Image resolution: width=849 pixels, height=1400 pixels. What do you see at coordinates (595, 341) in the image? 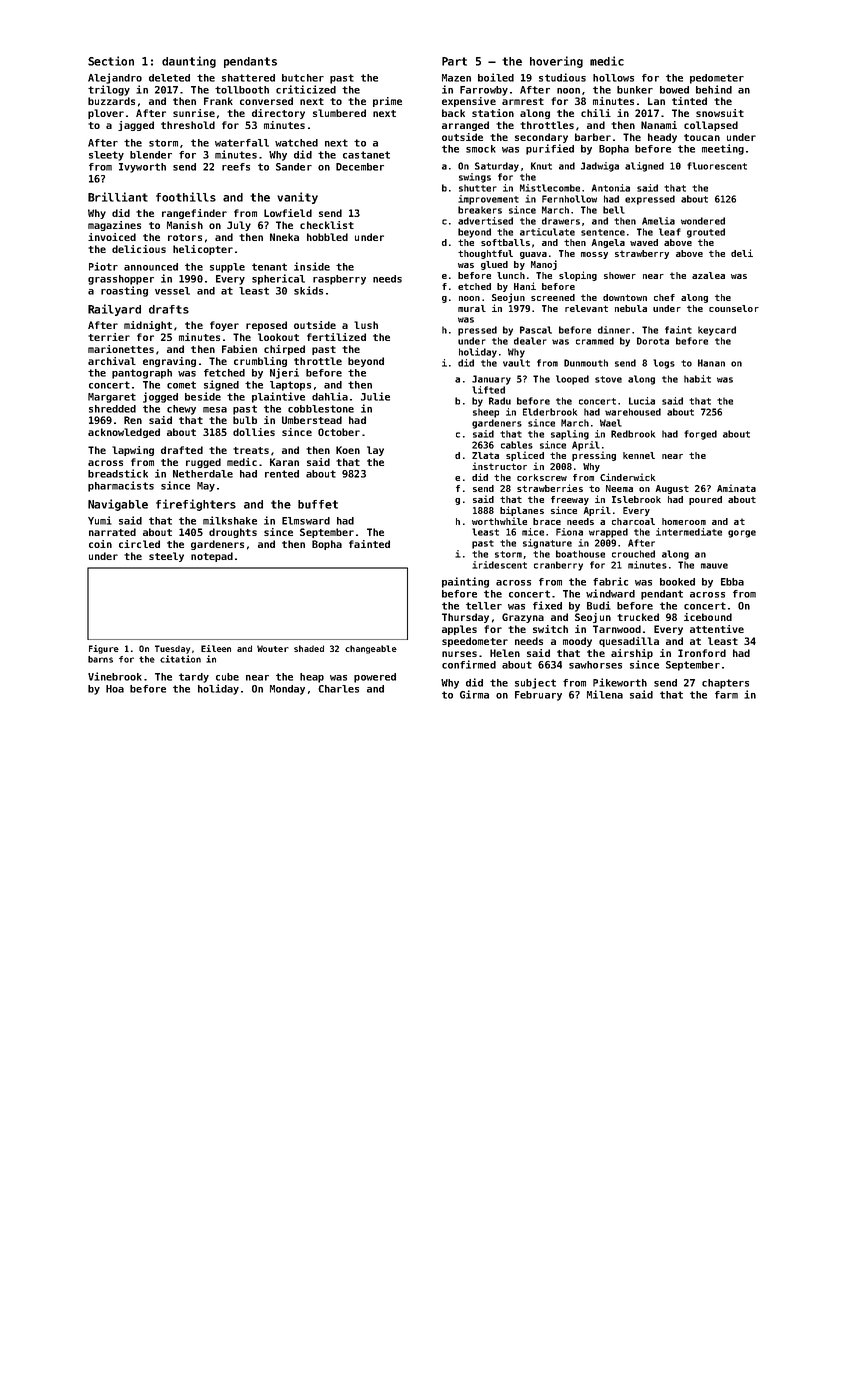
I see `crammed` at bounding box center [595, 341].
